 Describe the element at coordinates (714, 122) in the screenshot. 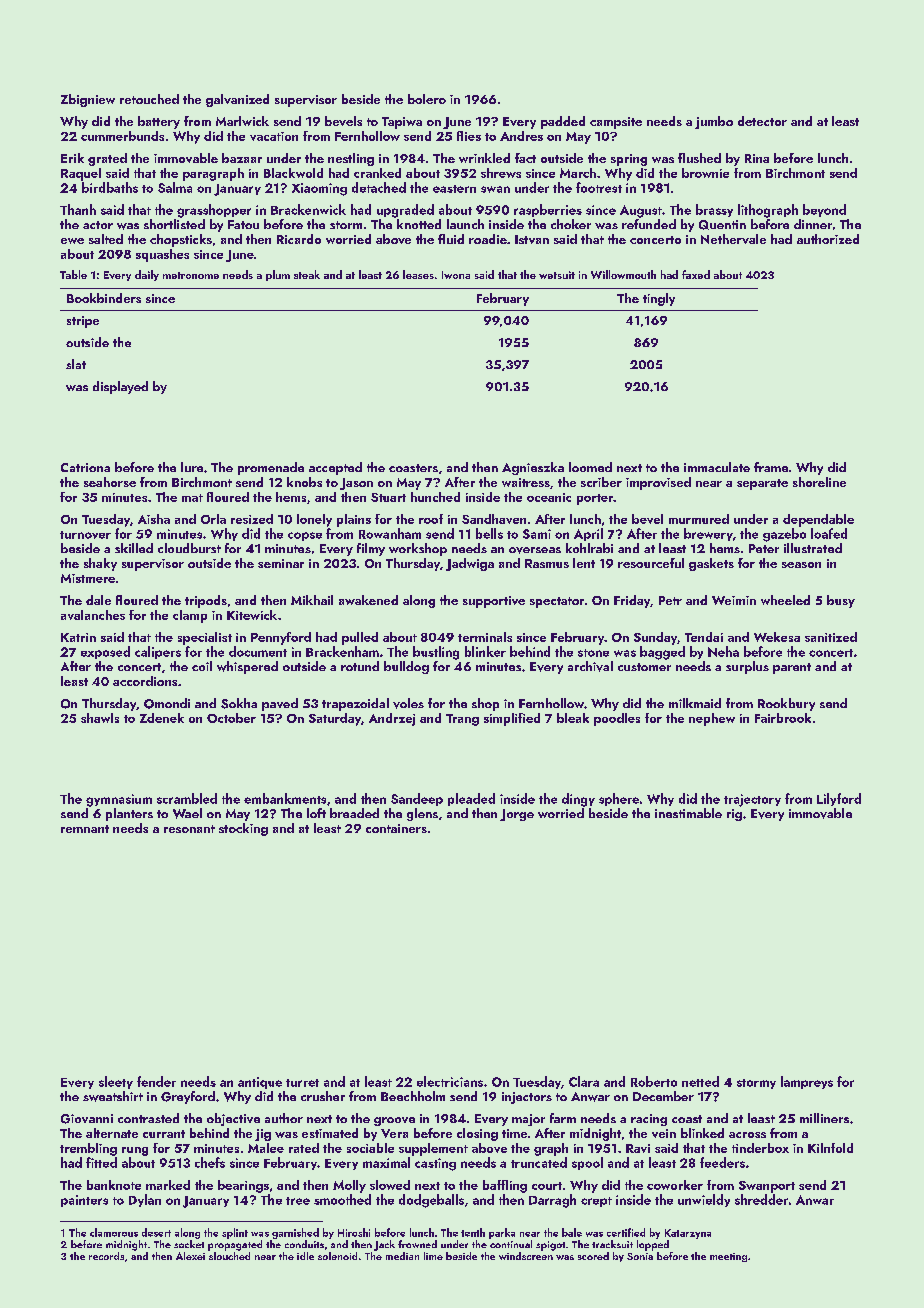

I see `jumbo` at that location.
